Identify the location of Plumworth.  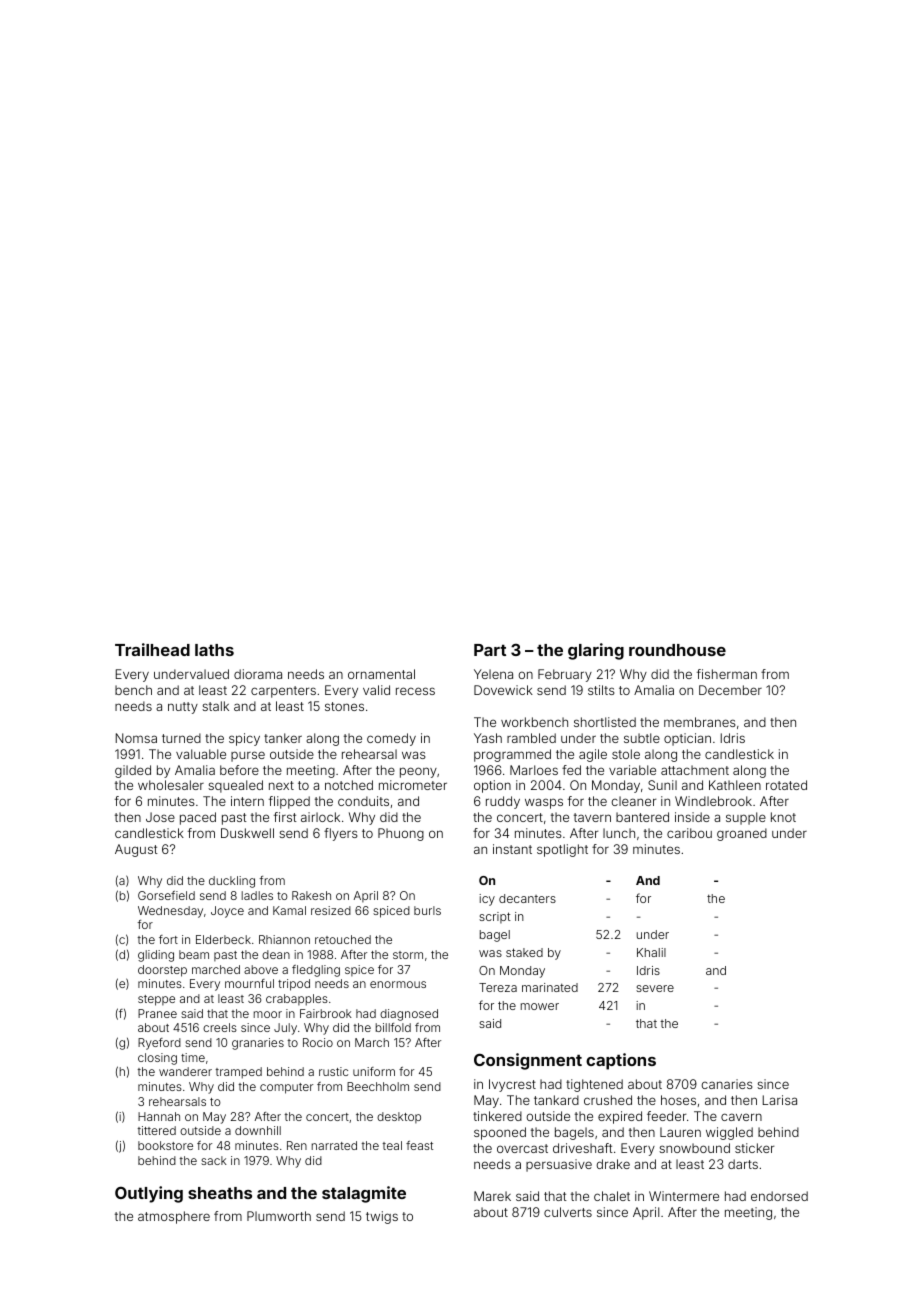
(279, 1216).
